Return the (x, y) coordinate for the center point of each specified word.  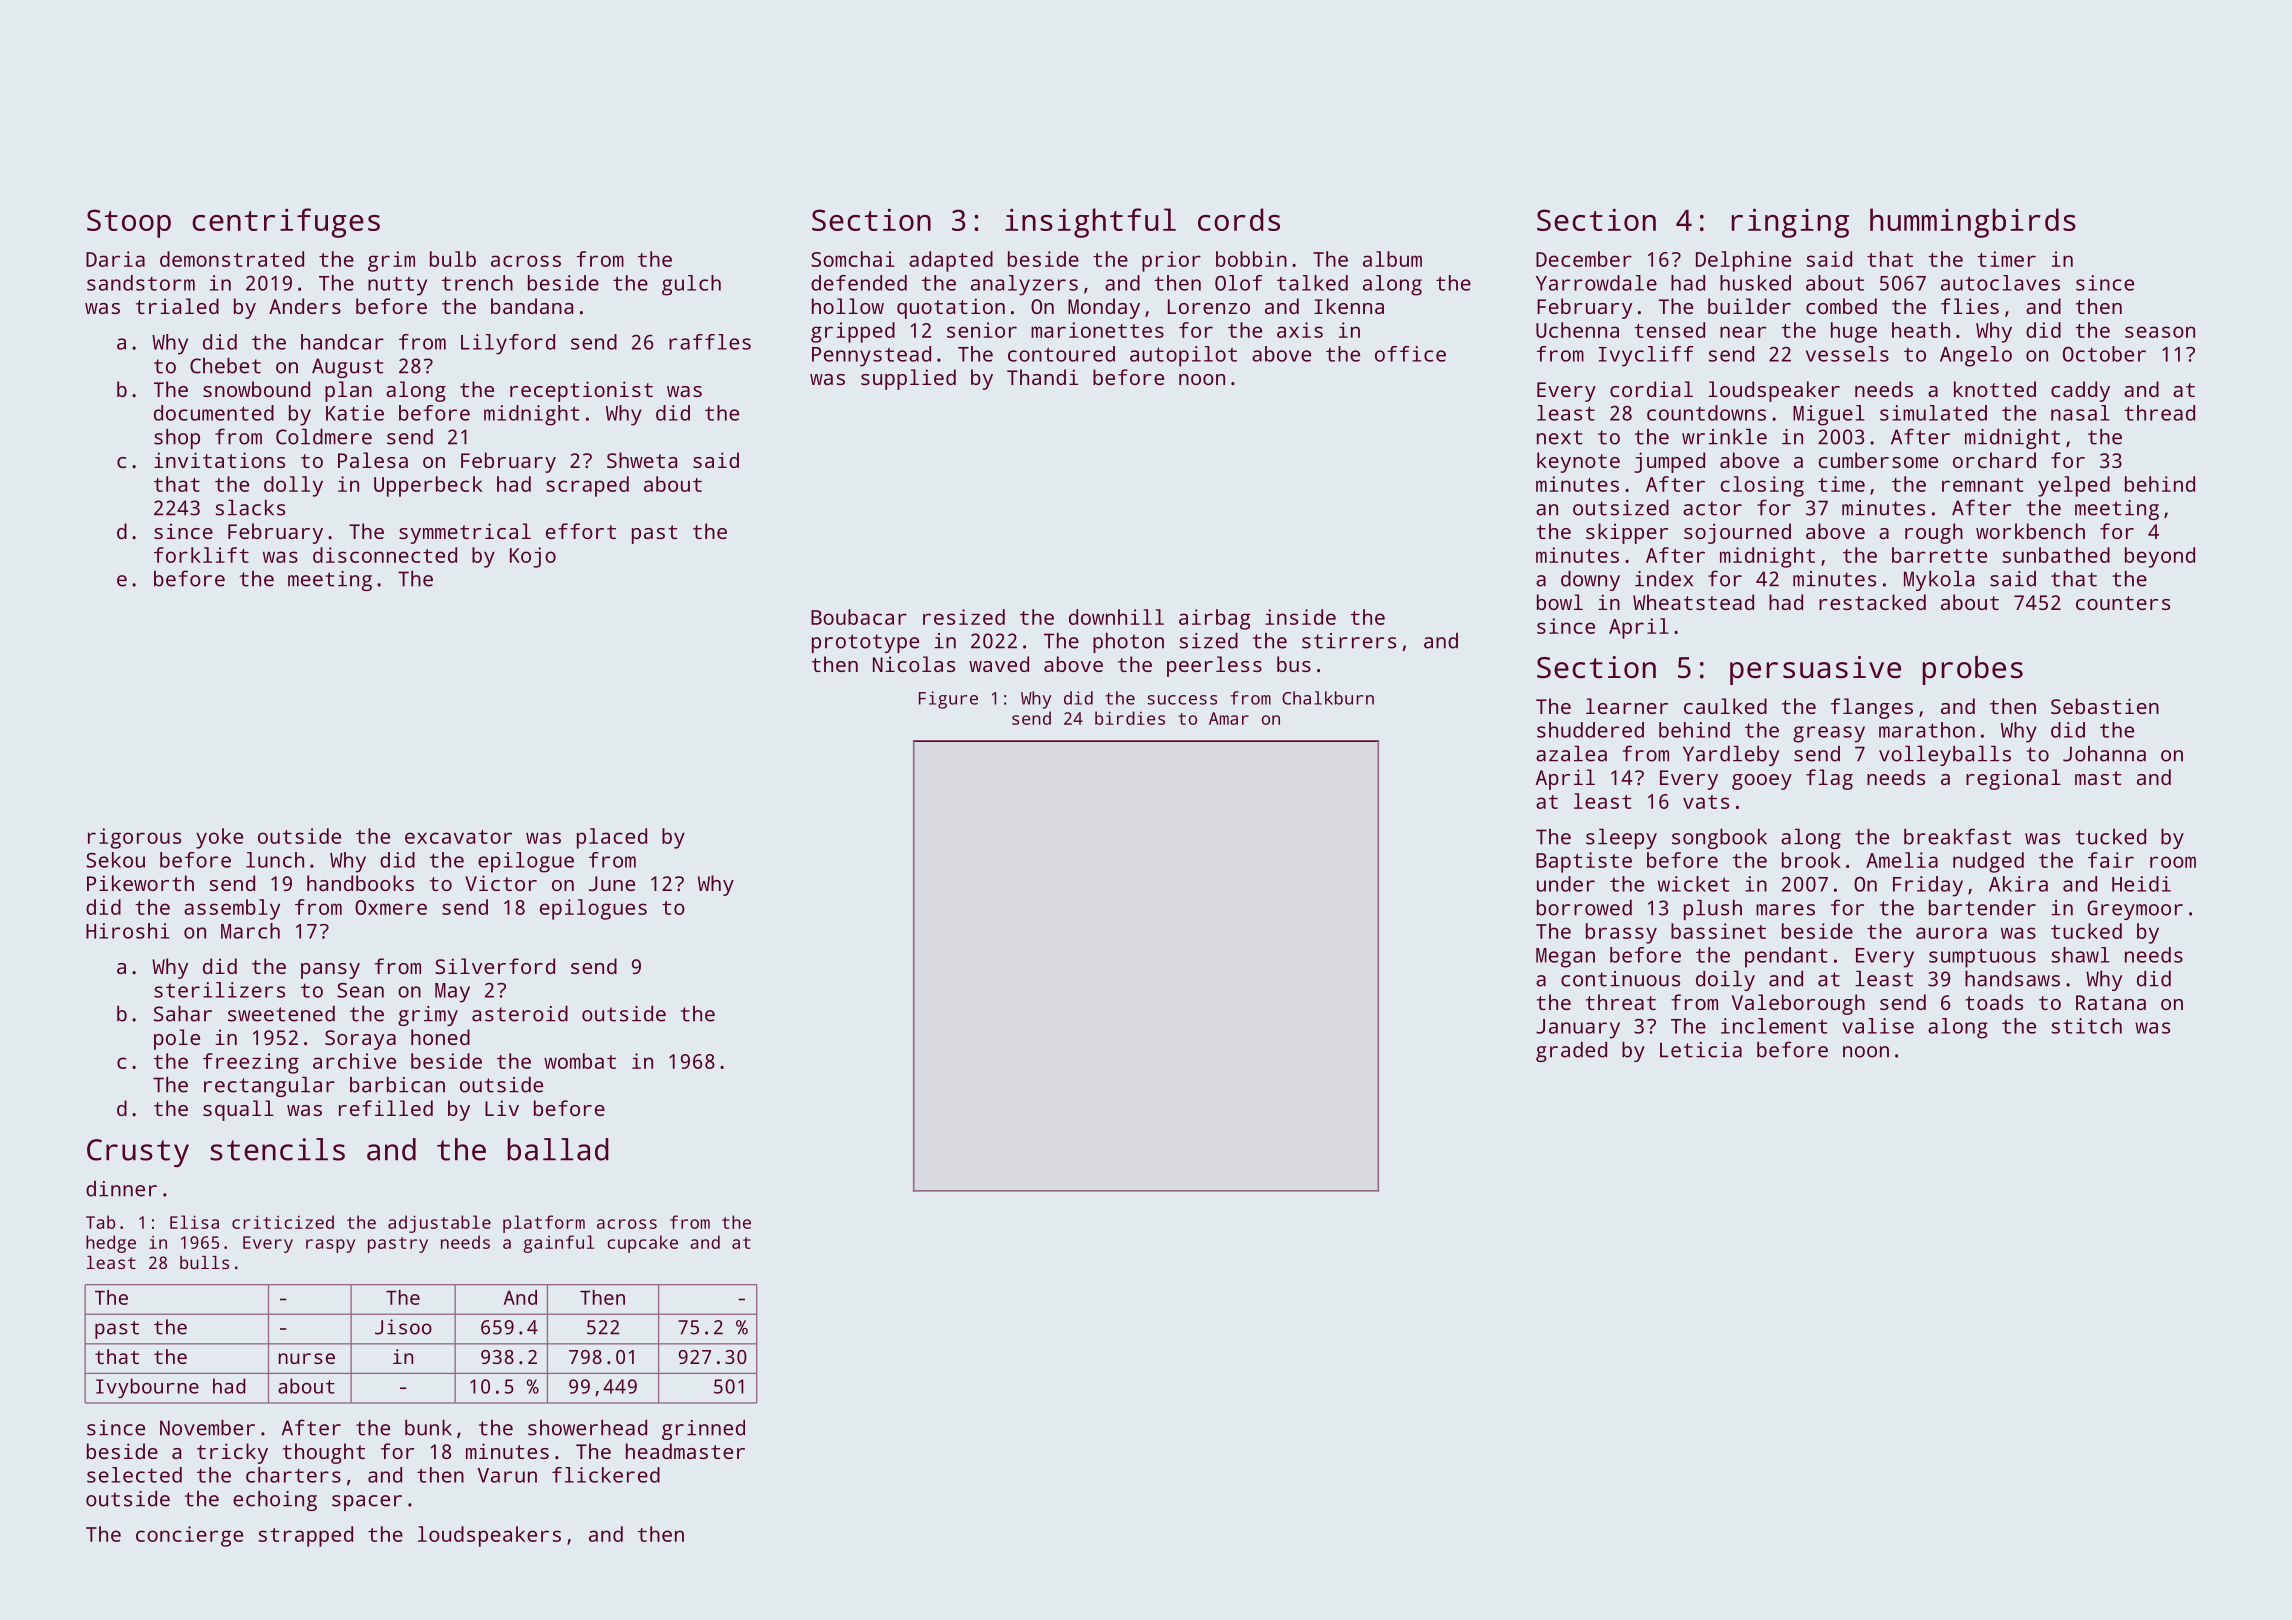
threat (1621, 1002)
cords (1239, 219)
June (612, 883)
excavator (458, 837)
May (452, 993)
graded (1571, 1051)
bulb (453, 259)
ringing (1790, 223)
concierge (189, 1536)
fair (2111, 860)
